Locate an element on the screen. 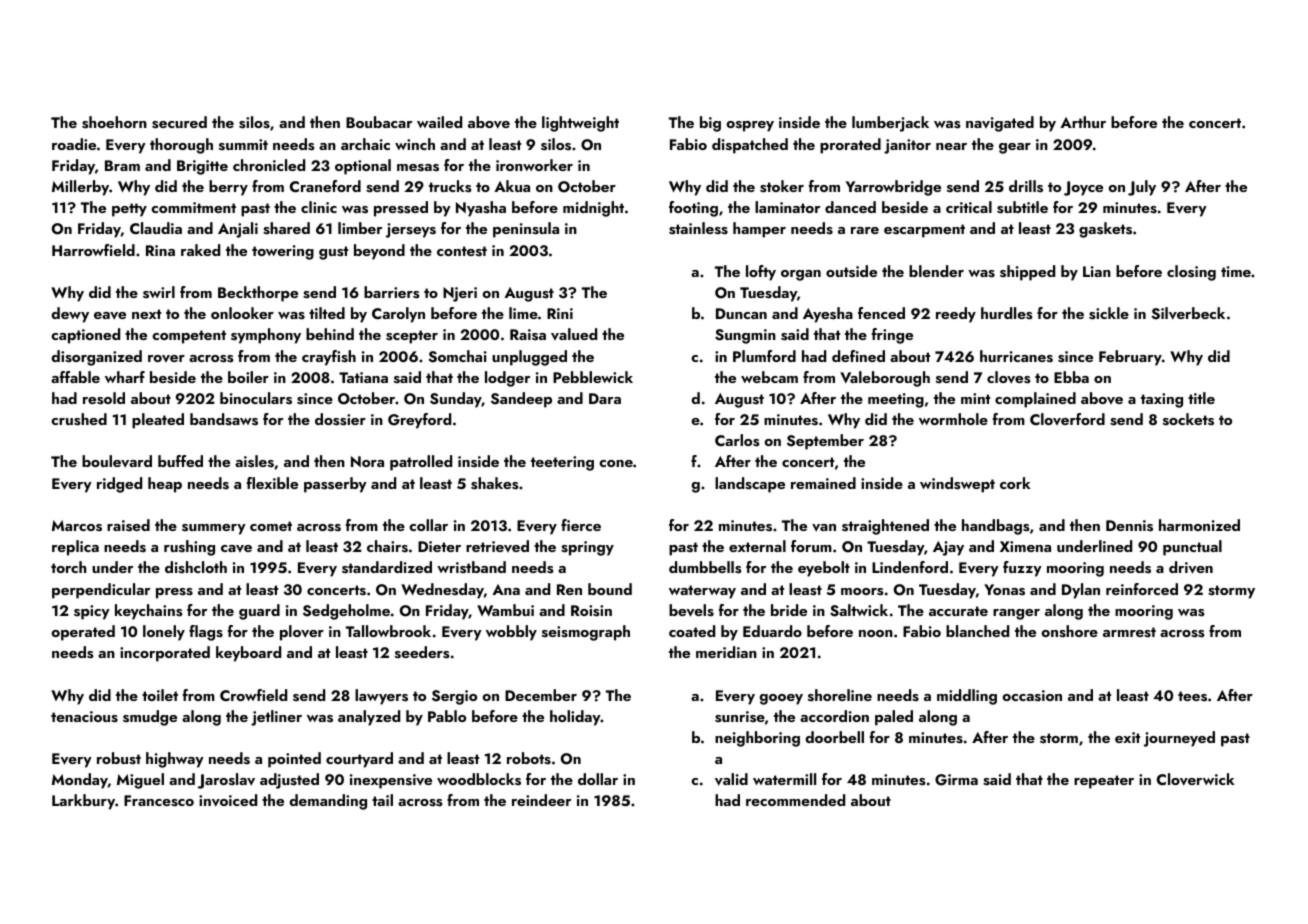  Duncan is located at coordinates (741, 313).
